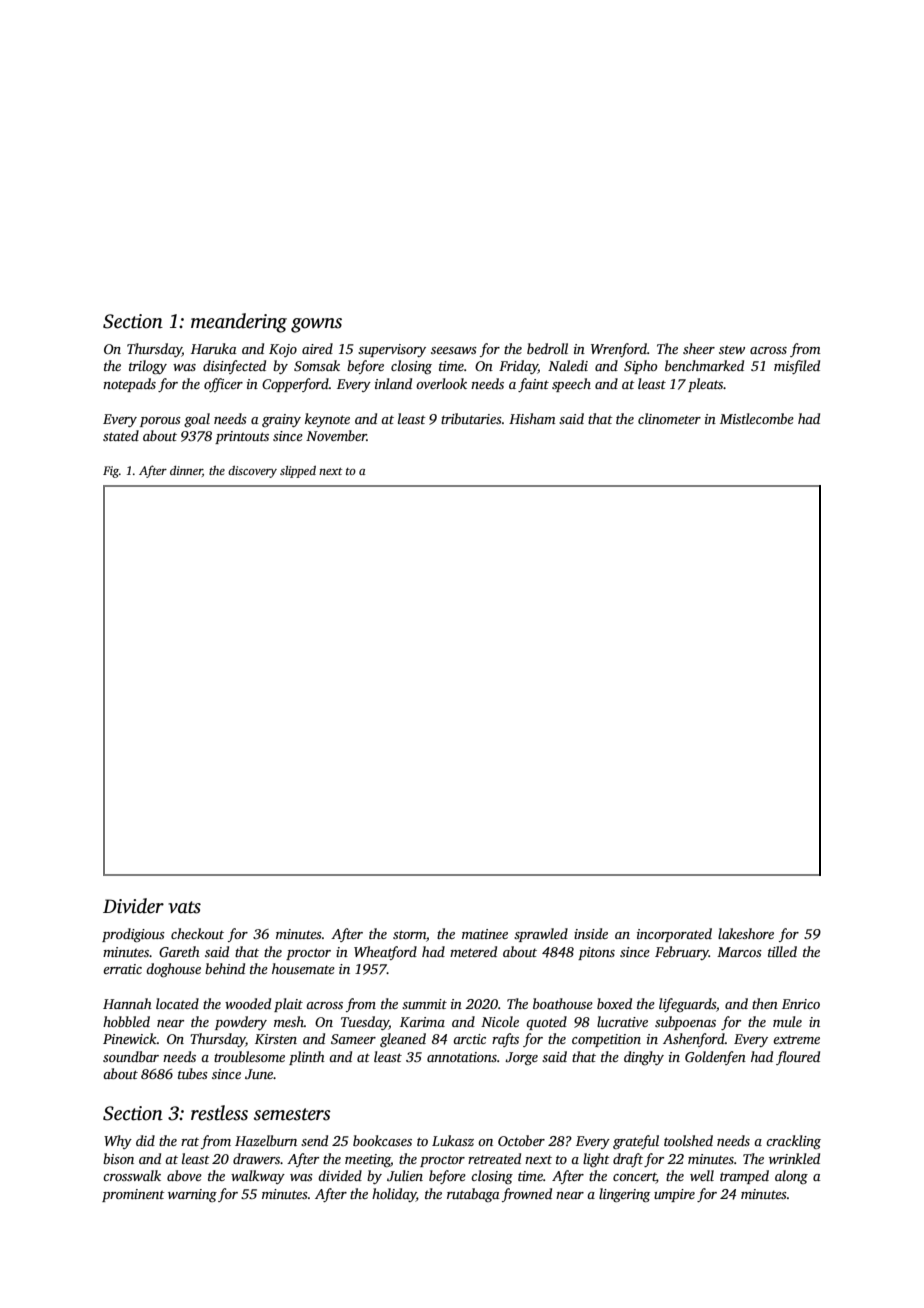 The image size is (924, 1308). Describe the element at coordinates (409, 934) in the screenshot. I see `storm` at that location.
